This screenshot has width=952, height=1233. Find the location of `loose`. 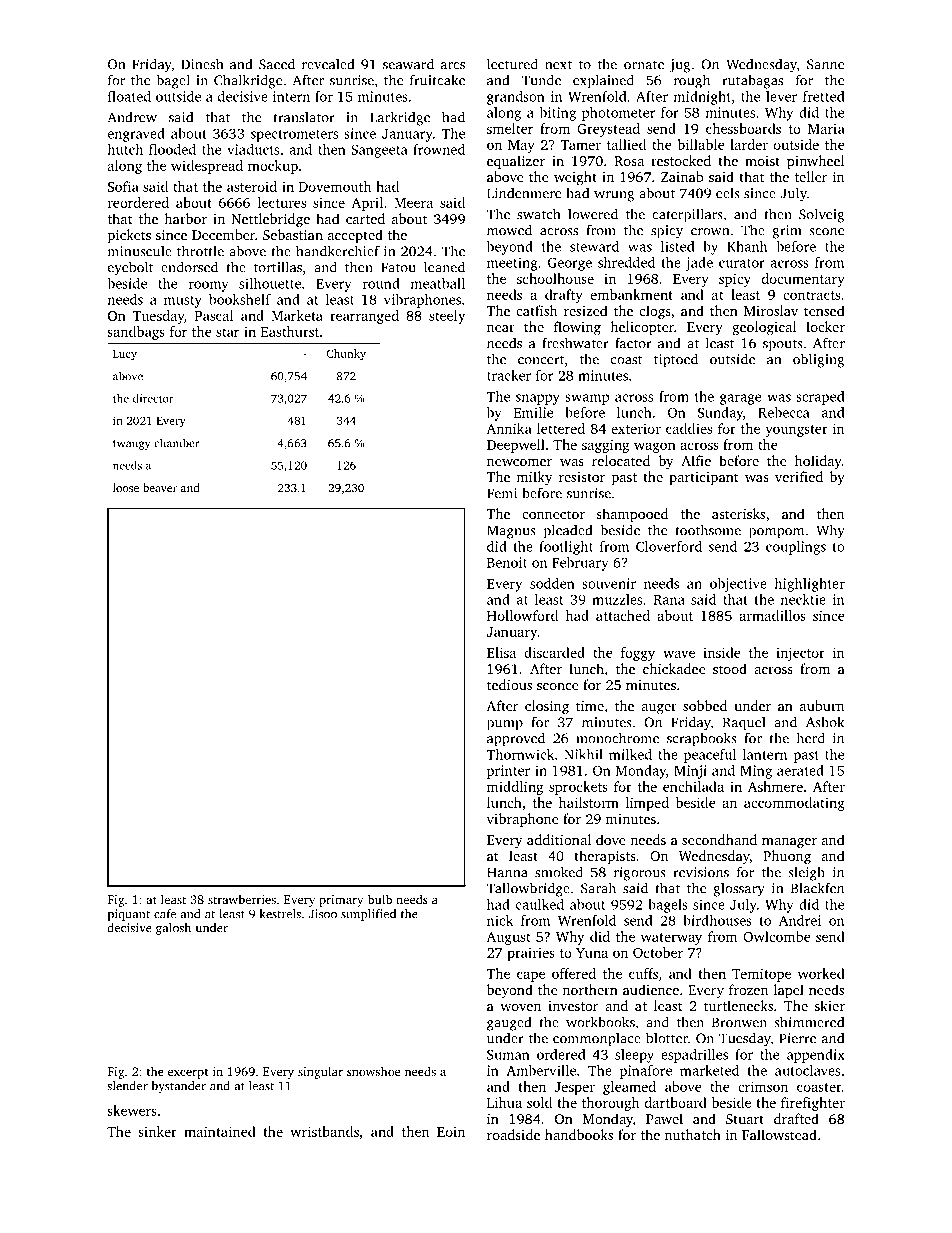

loose is located at coordinates (126, 487).
